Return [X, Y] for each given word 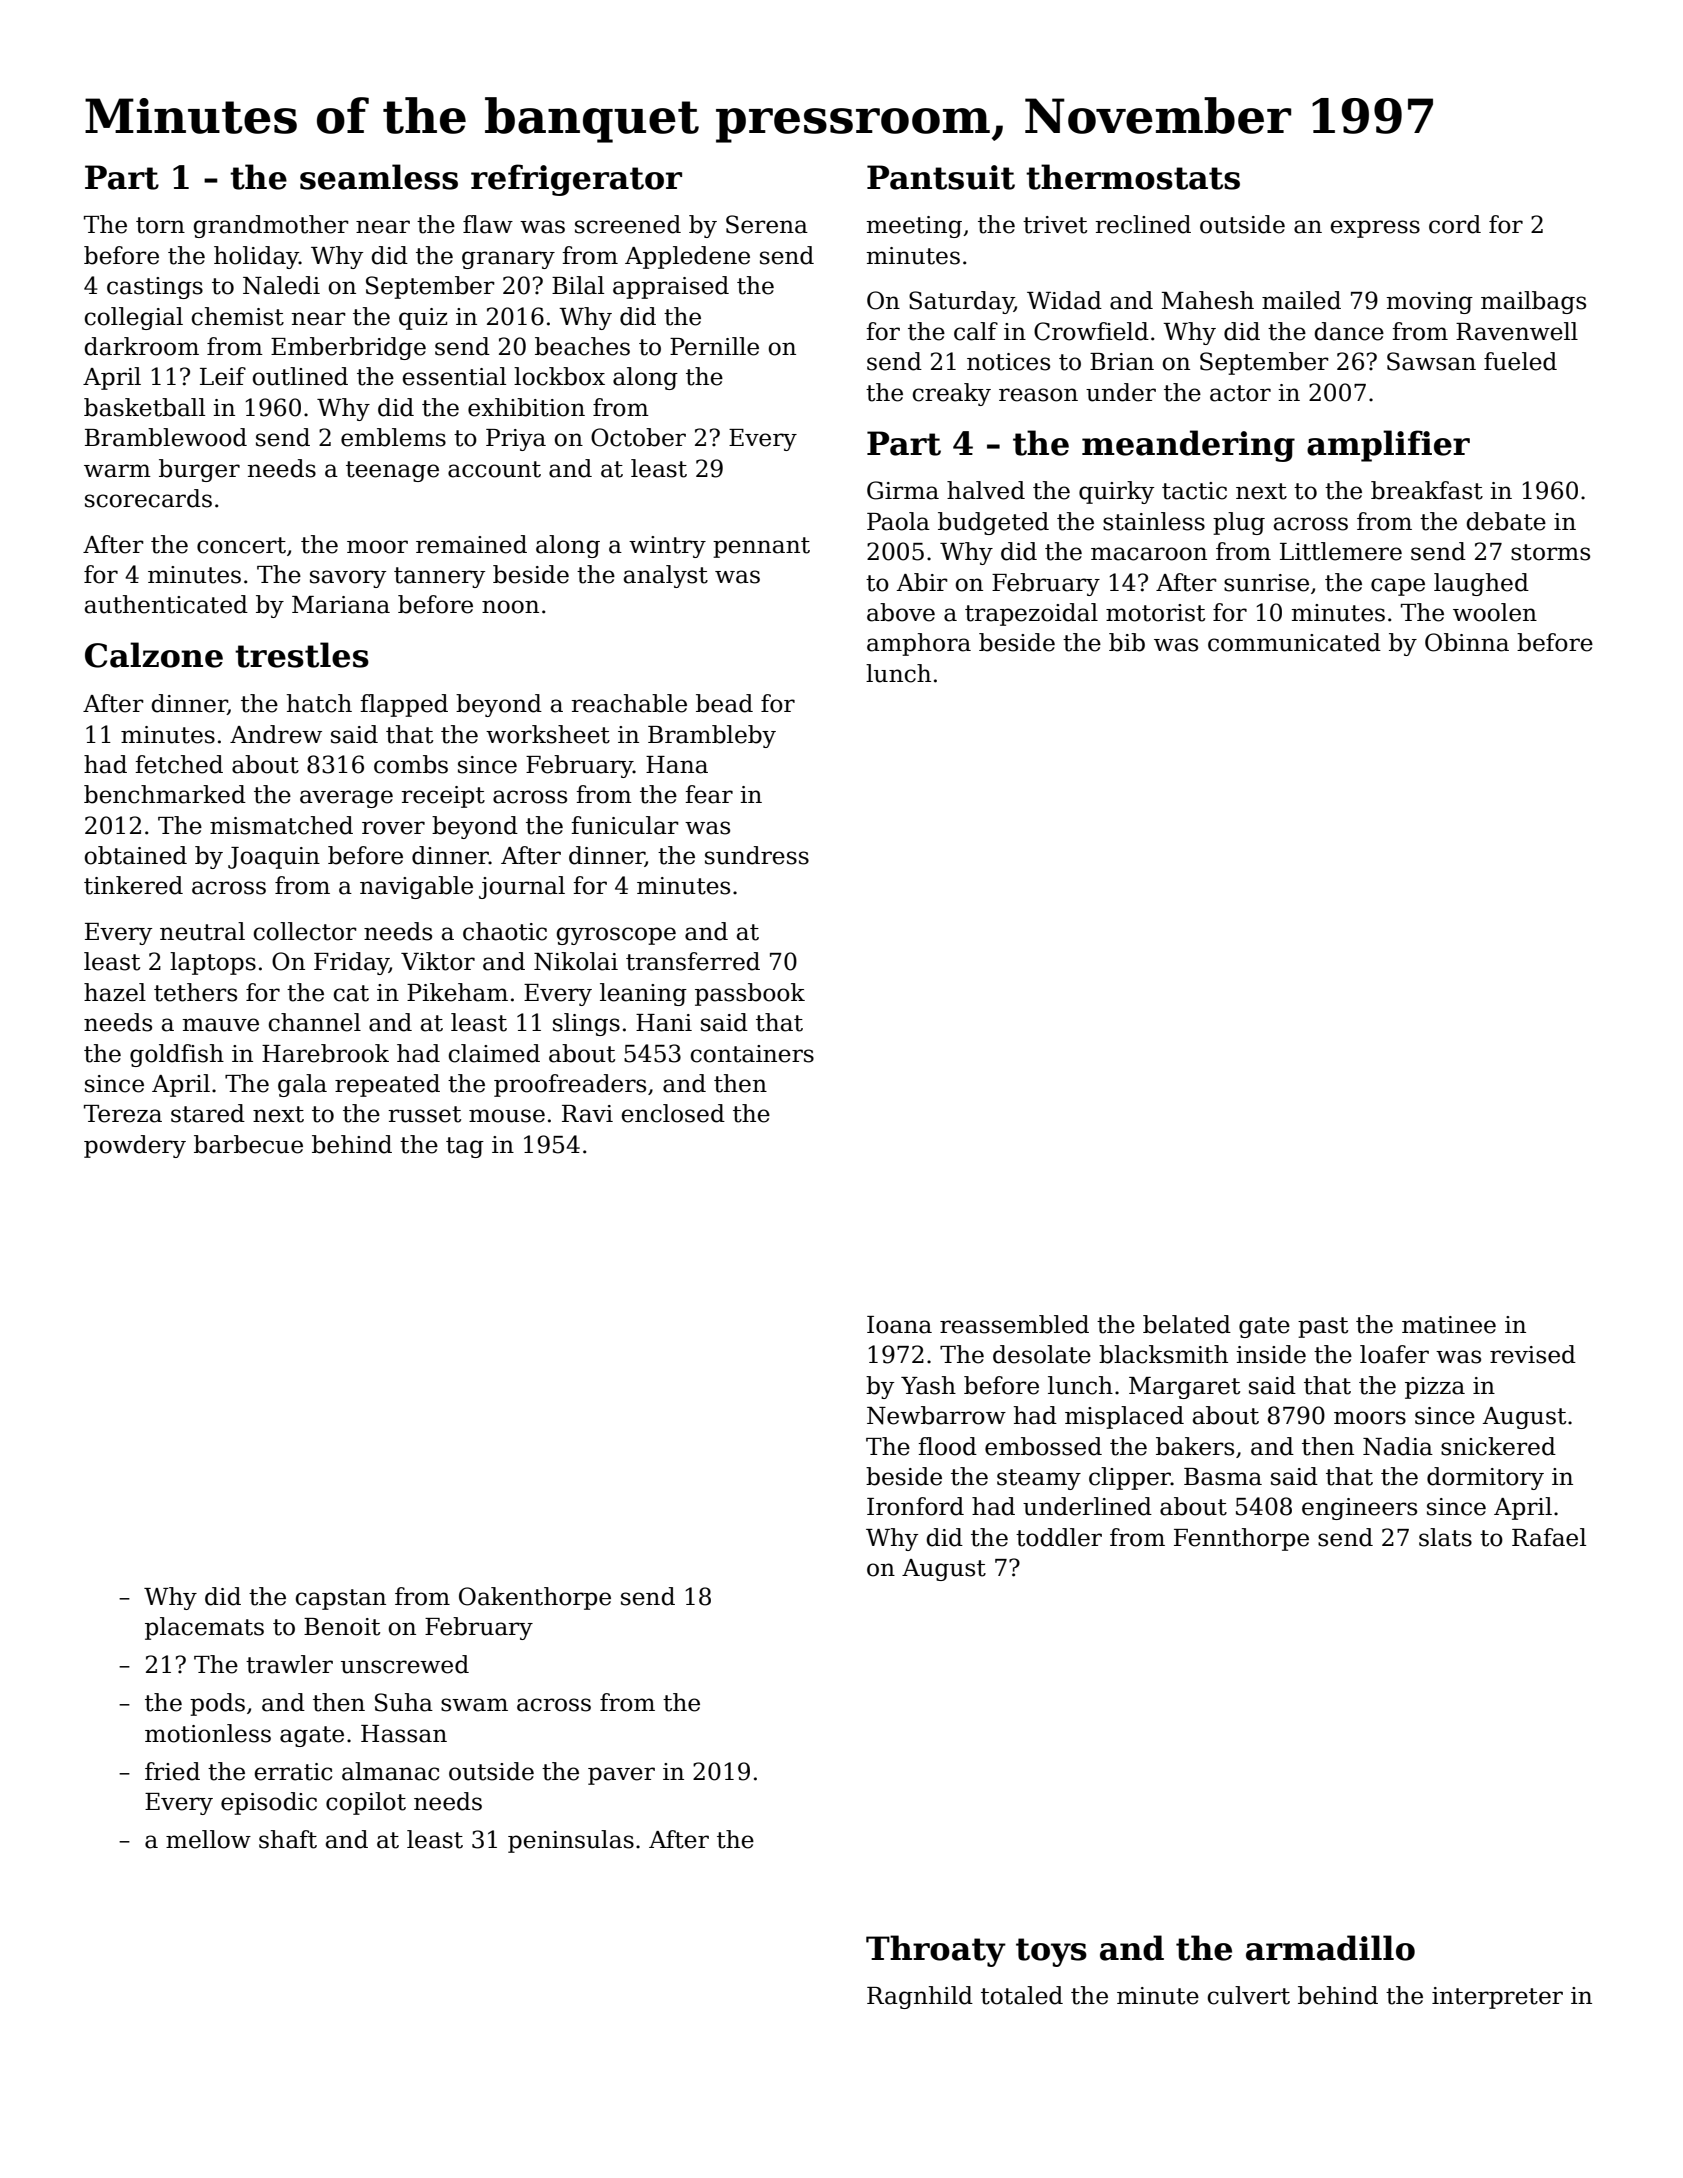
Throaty [936, 1951]
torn [160, 225]
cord [1455, 224]
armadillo [1330, 1948]
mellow [208, 1839]
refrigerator [576, 180]
